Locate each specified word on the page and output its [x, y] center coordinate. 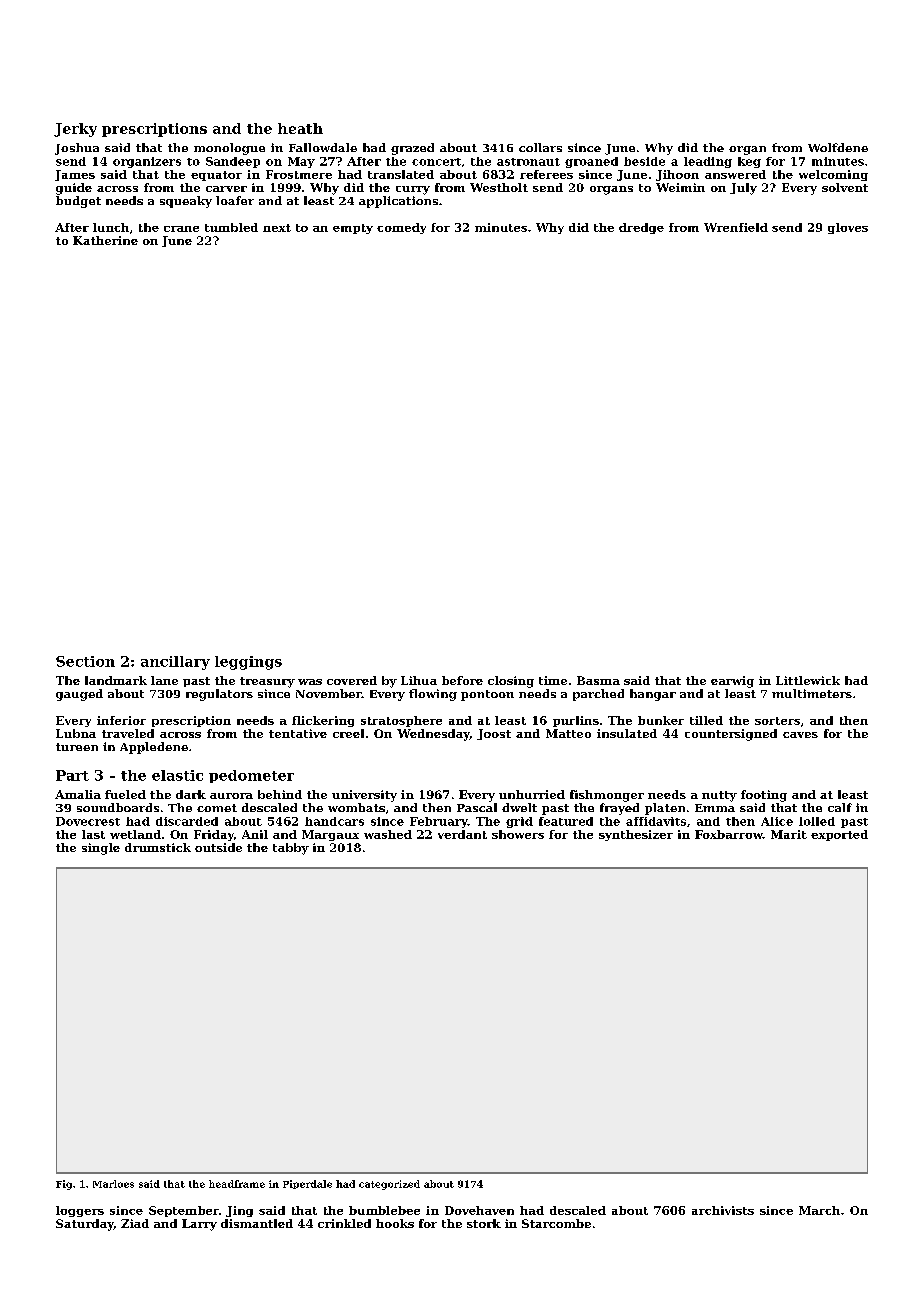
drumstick [158, 847]
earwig [732, 682]
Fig [64, 1185]
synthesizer [636, 835]
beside [644, 161]
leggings [248, 663]
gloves [848, 228]
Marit [789, 834]
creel [348, 733]
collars [540, 147]
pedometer [251, 776]
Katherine [105, 240]
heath [300, 128]
